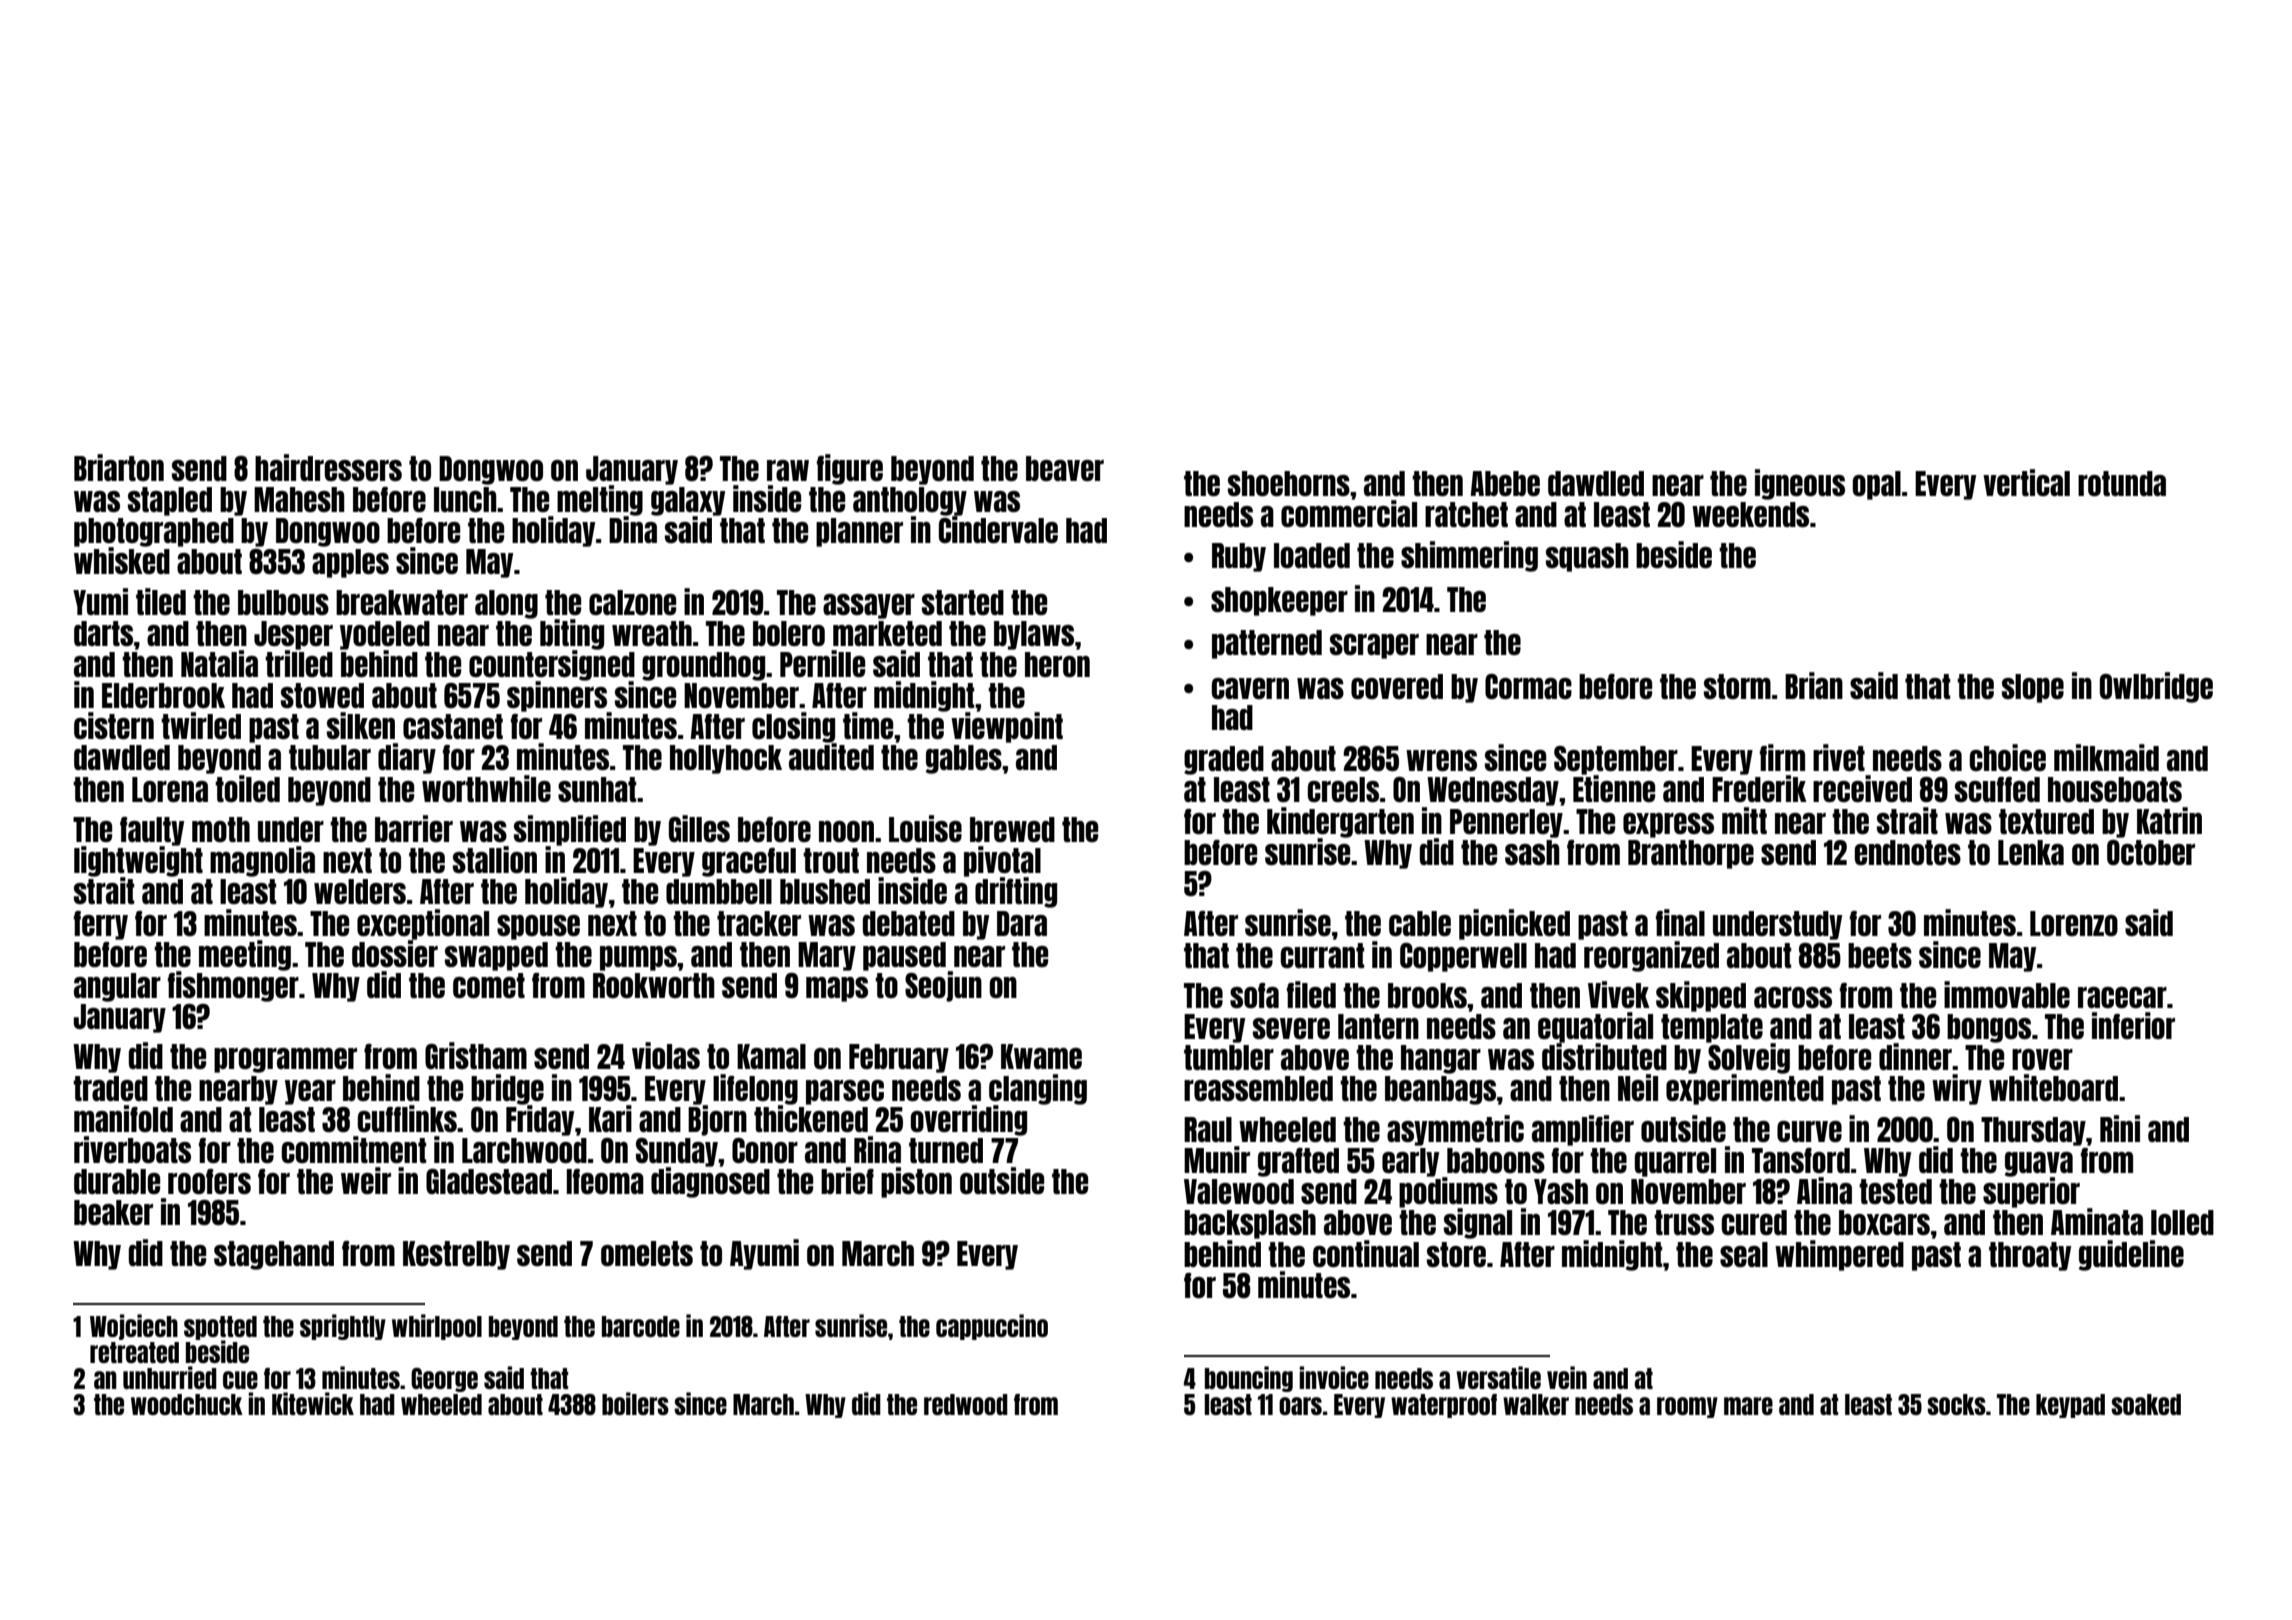 The width and height of the document is (2292, 1620). I want to click on beaver, so click(1065, 468).
